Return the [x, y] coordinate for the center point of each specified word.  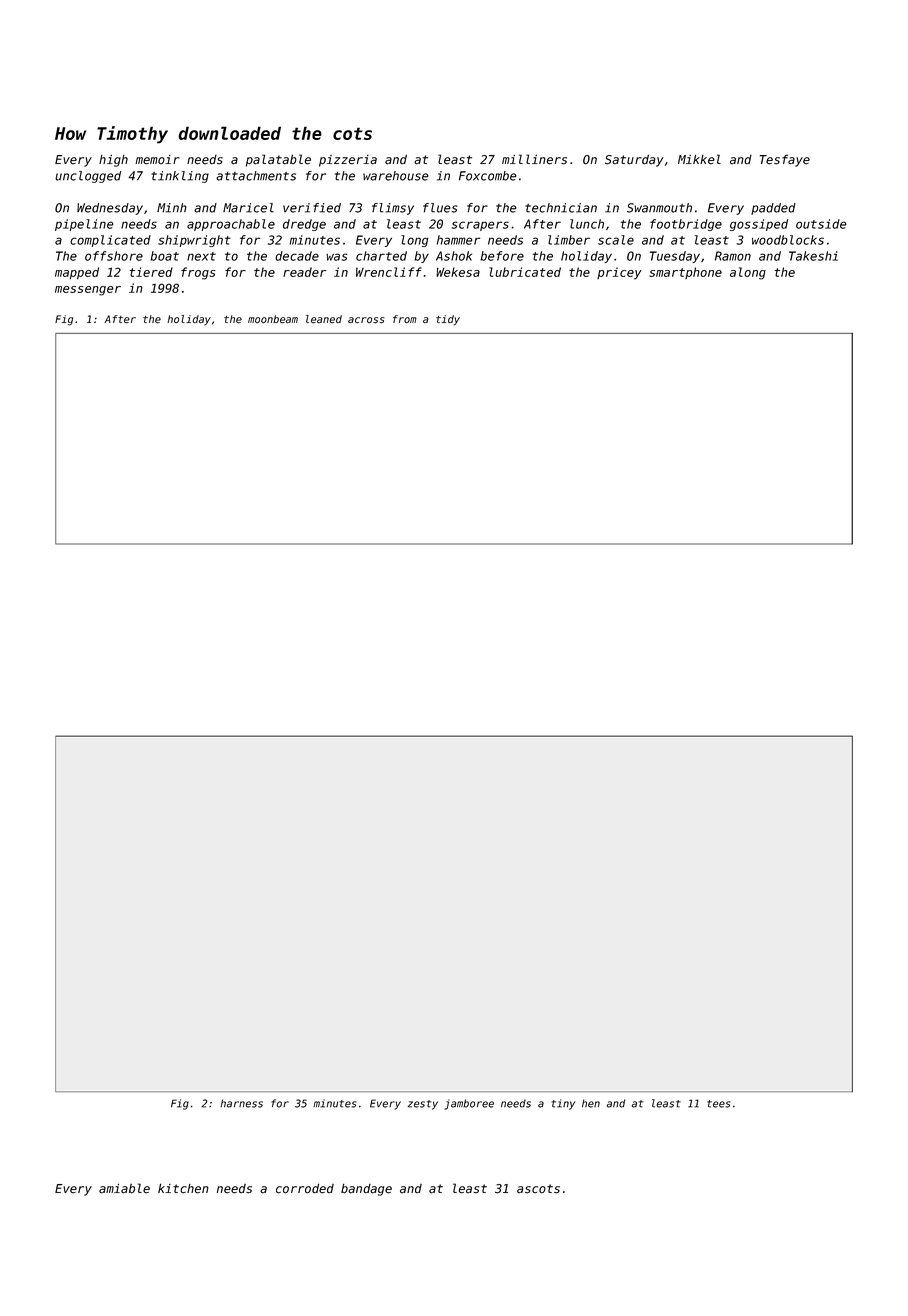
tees [718, 1104]
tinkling [180, 177]
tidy [448, 320]
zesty [423, 1105]
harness [241, 1103]
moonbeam [273, 319]
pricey [619, 273]
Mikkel [699, 159]
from [405, 319]
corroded [305, 1188]
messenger [88, 291]
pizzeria [348, 161]
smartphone [685, 273]
